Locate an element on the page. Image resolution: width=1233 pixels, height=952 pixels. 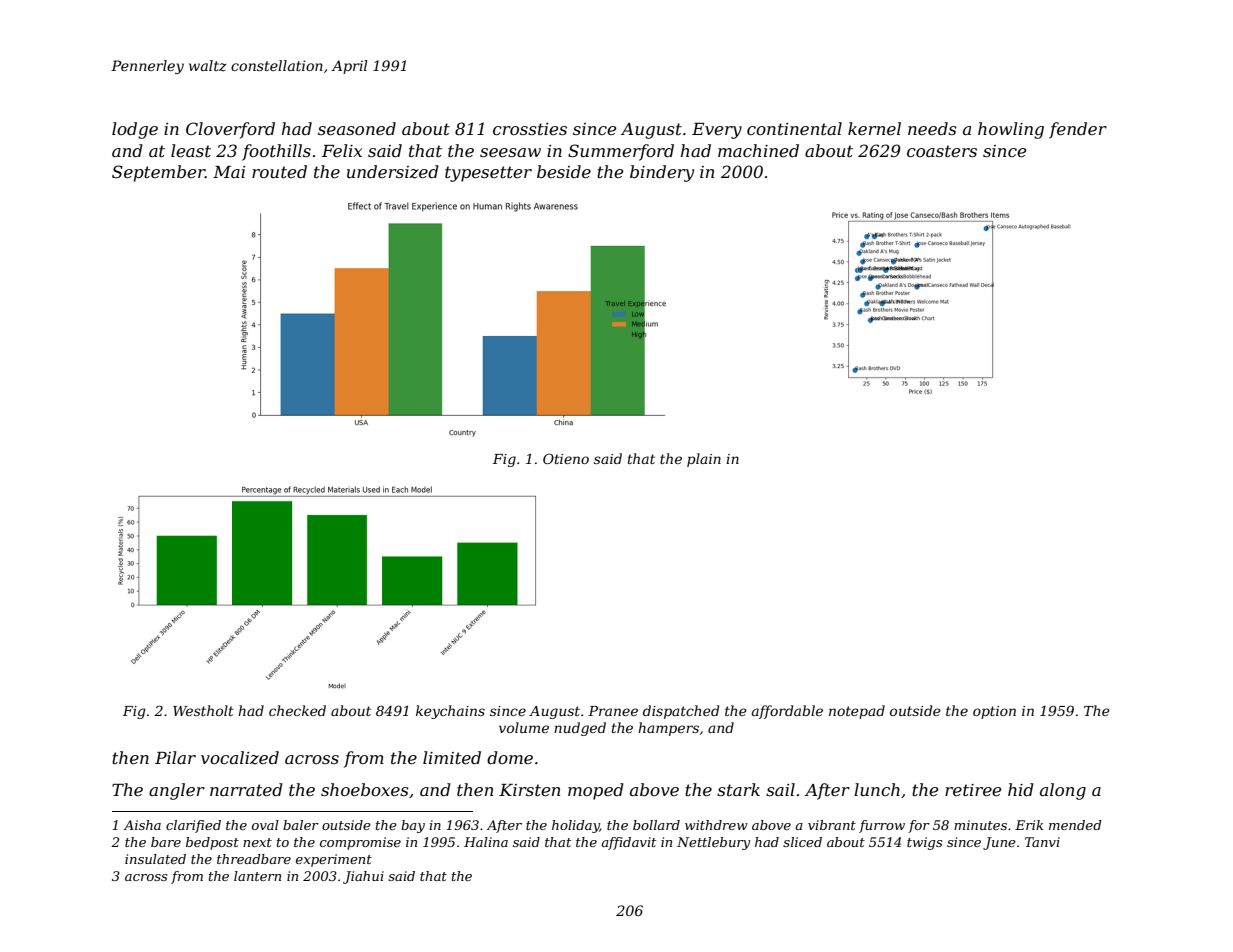
Westholt is located at coordinates (203, 710).
